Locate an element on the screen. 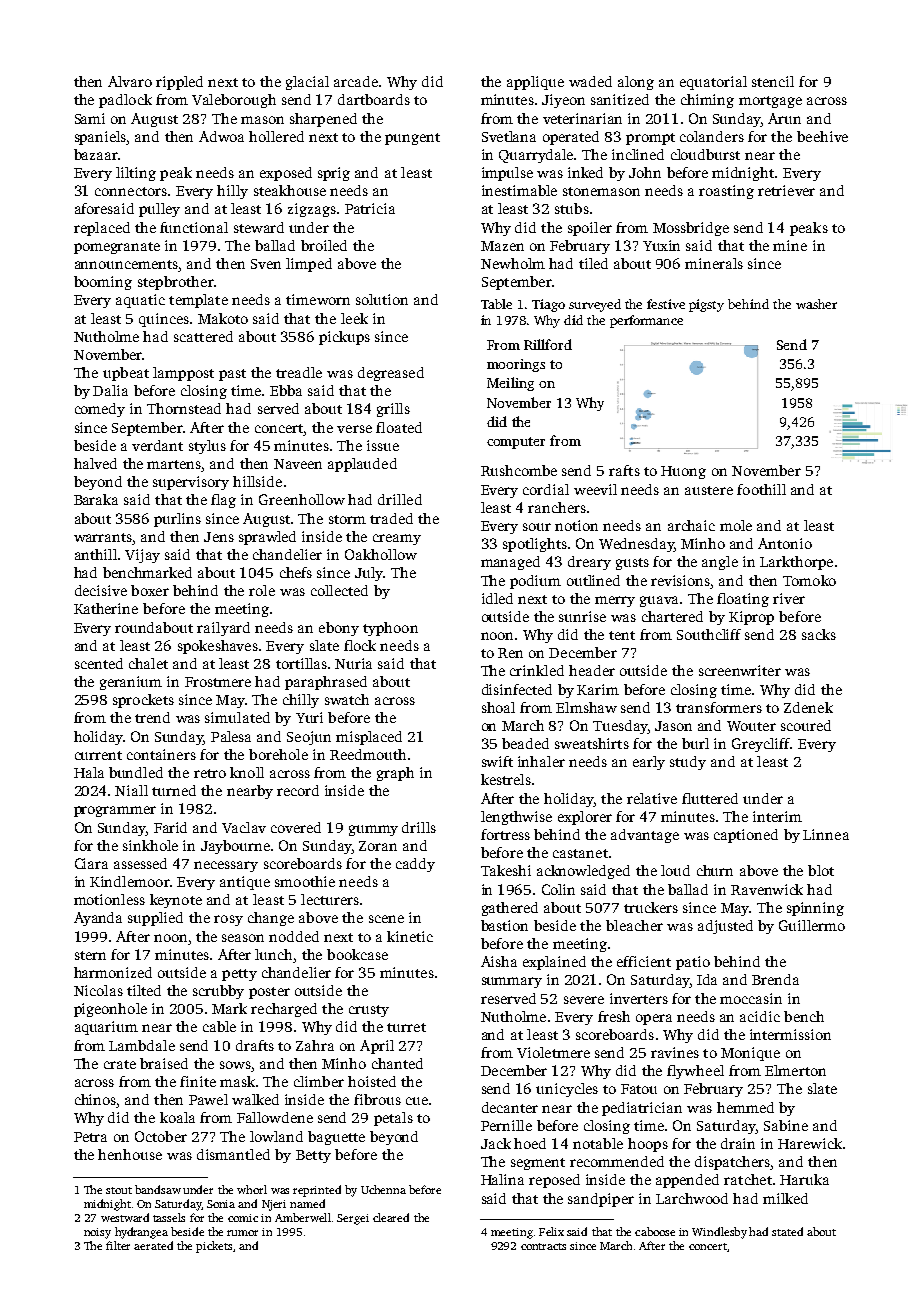 The height and width of the screenshot is (1308, 924). relative is located at coordinates (652, 798).
